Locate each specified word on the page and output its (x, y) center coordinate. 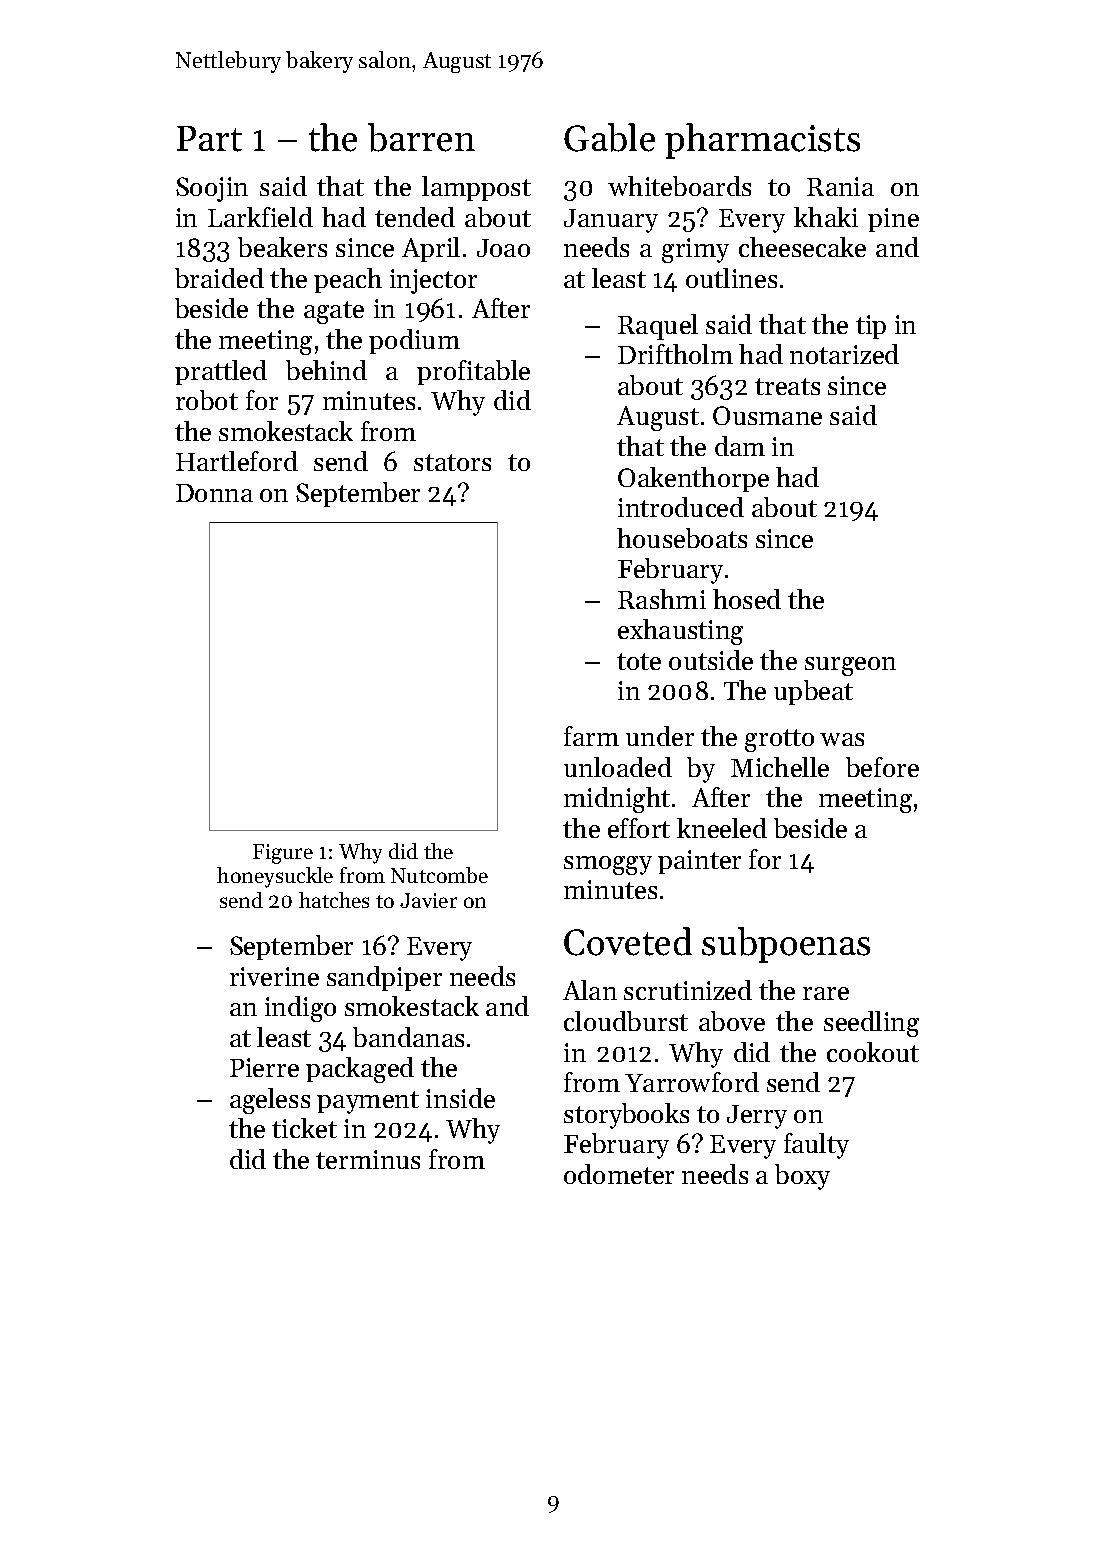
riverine (274, 976)
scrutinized (688, 990)
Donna (214, 493)
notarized (844, 354)
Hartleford (237, 461)
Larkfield (260, 217)
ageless (270, 1101)
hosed (747, 599)
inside (460, 1098)
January (611, 221)
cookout (873, 1052)
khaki (826, 217)
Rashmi (662, 599)
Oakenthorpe (693, 479)
